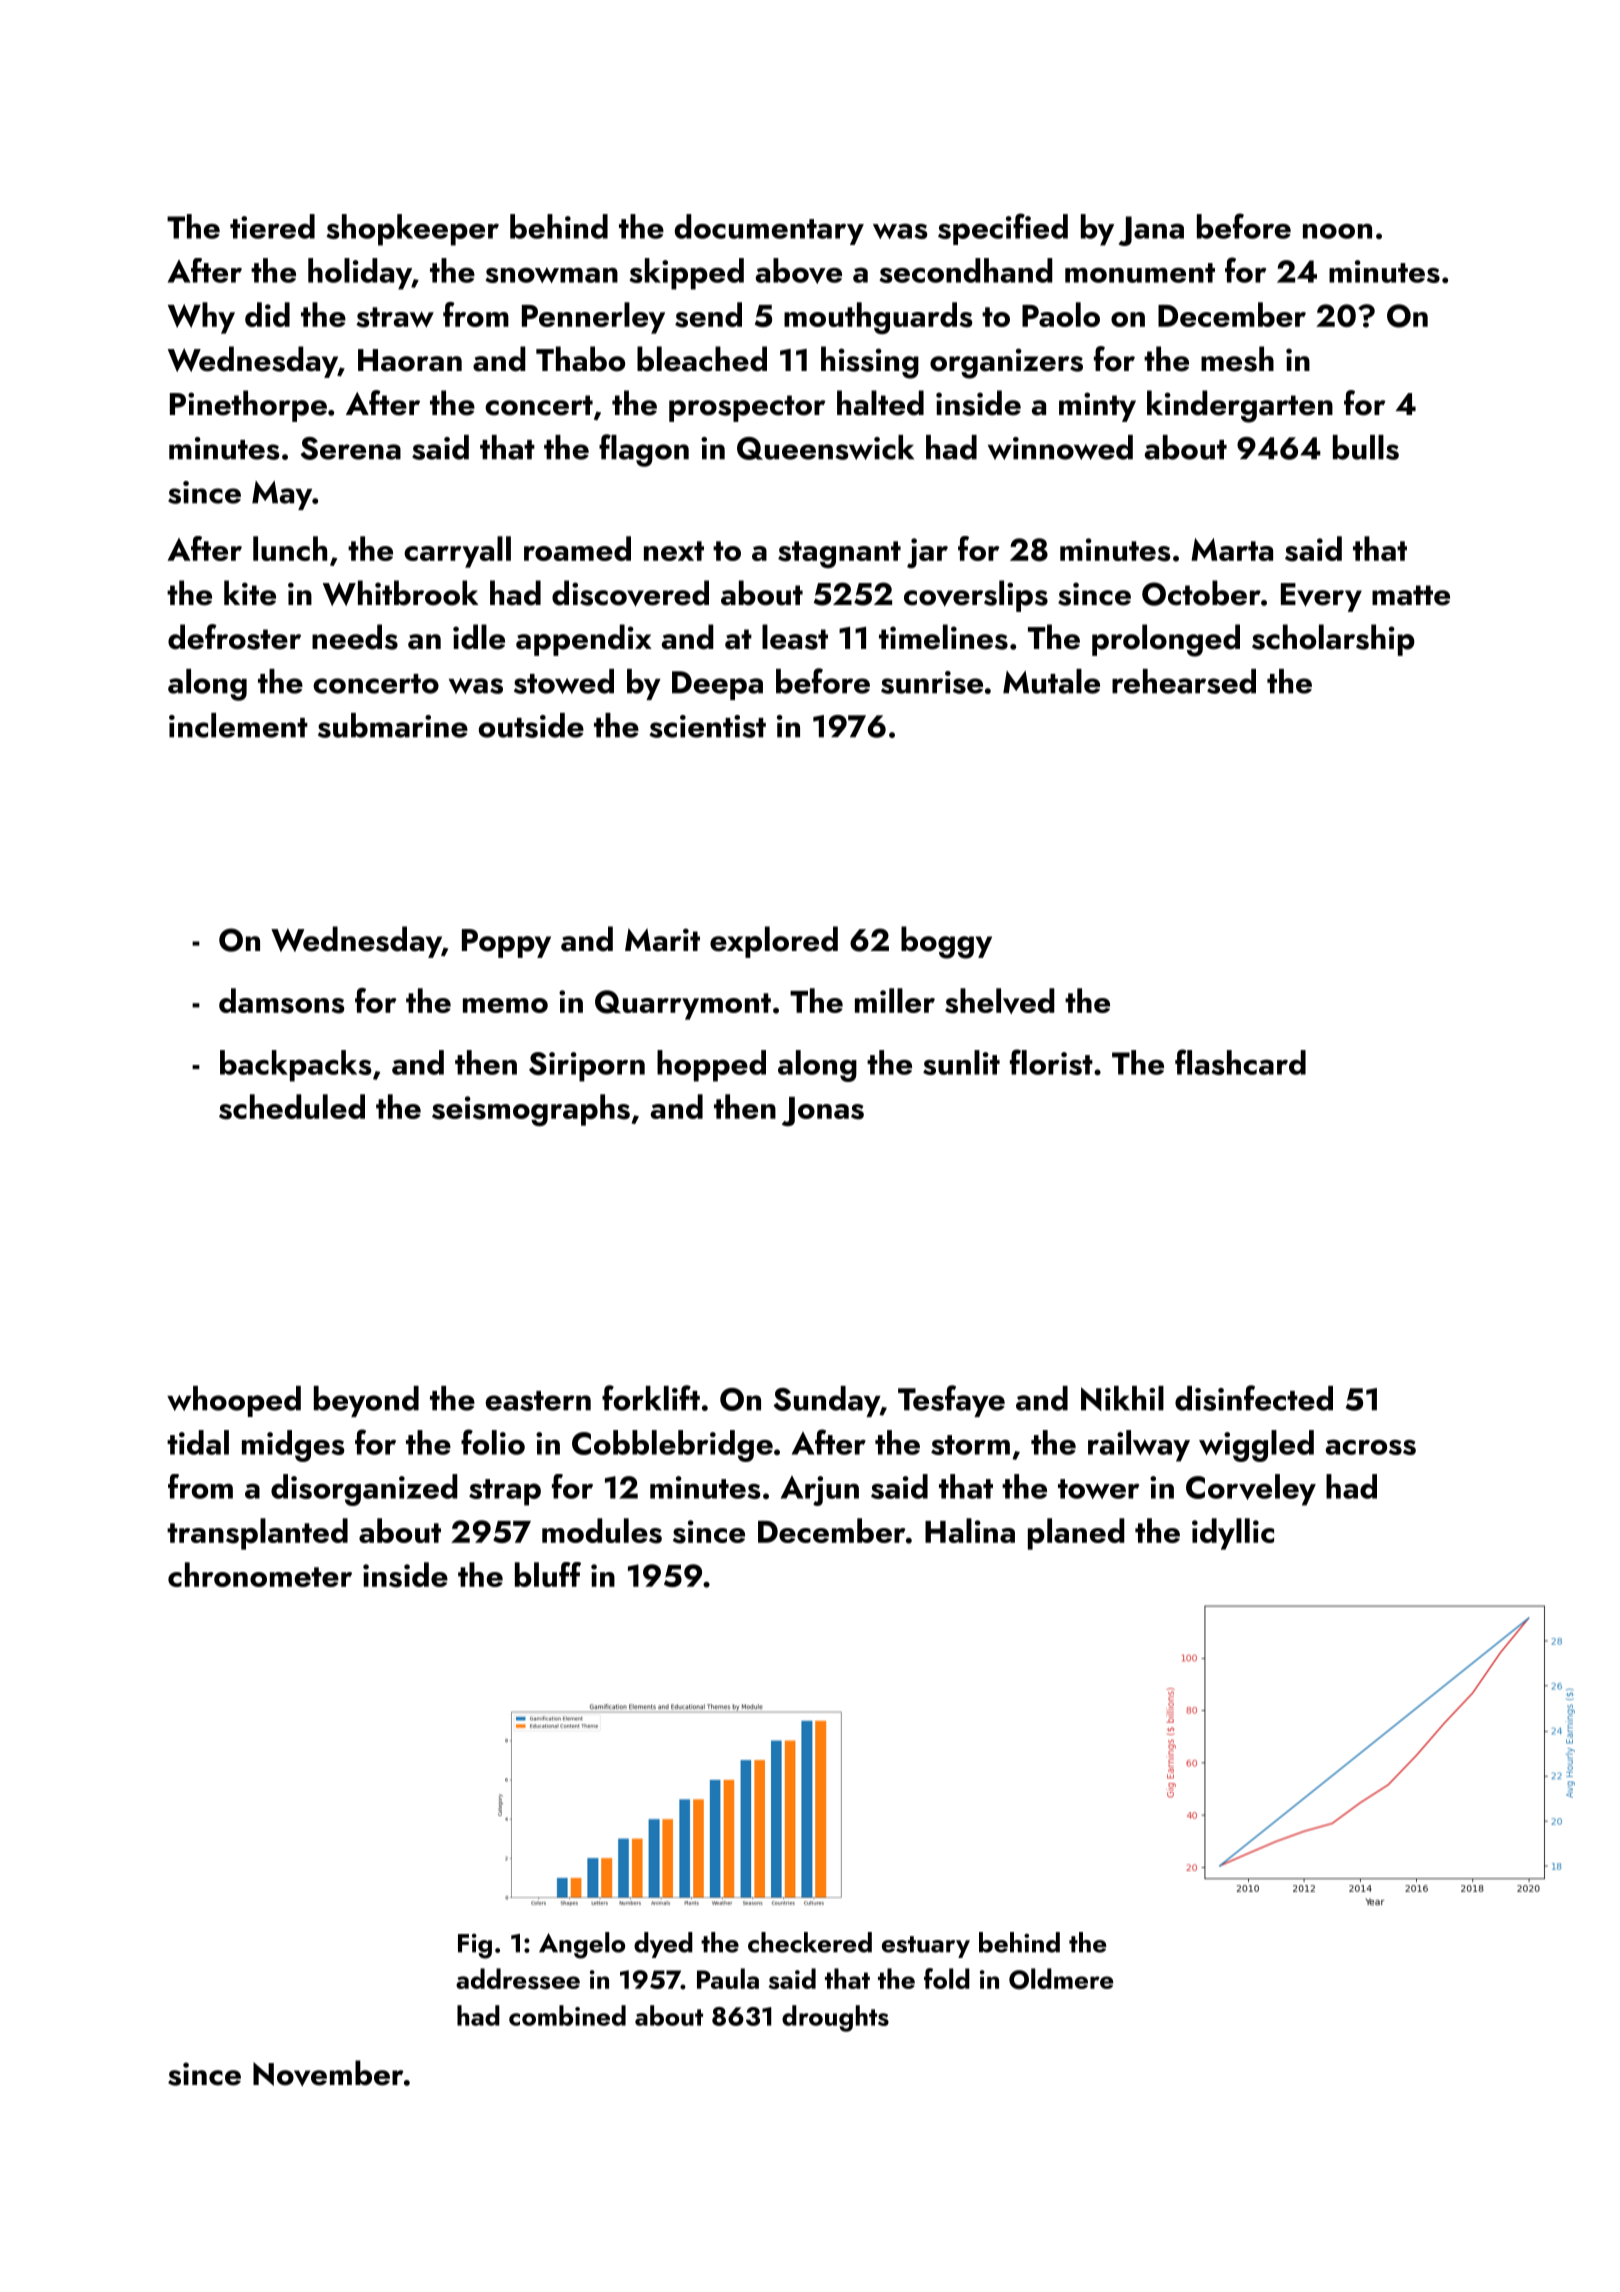  Describe the element at coordinates (932, 682) in the screenshot. I see `sunrise` at that location.
